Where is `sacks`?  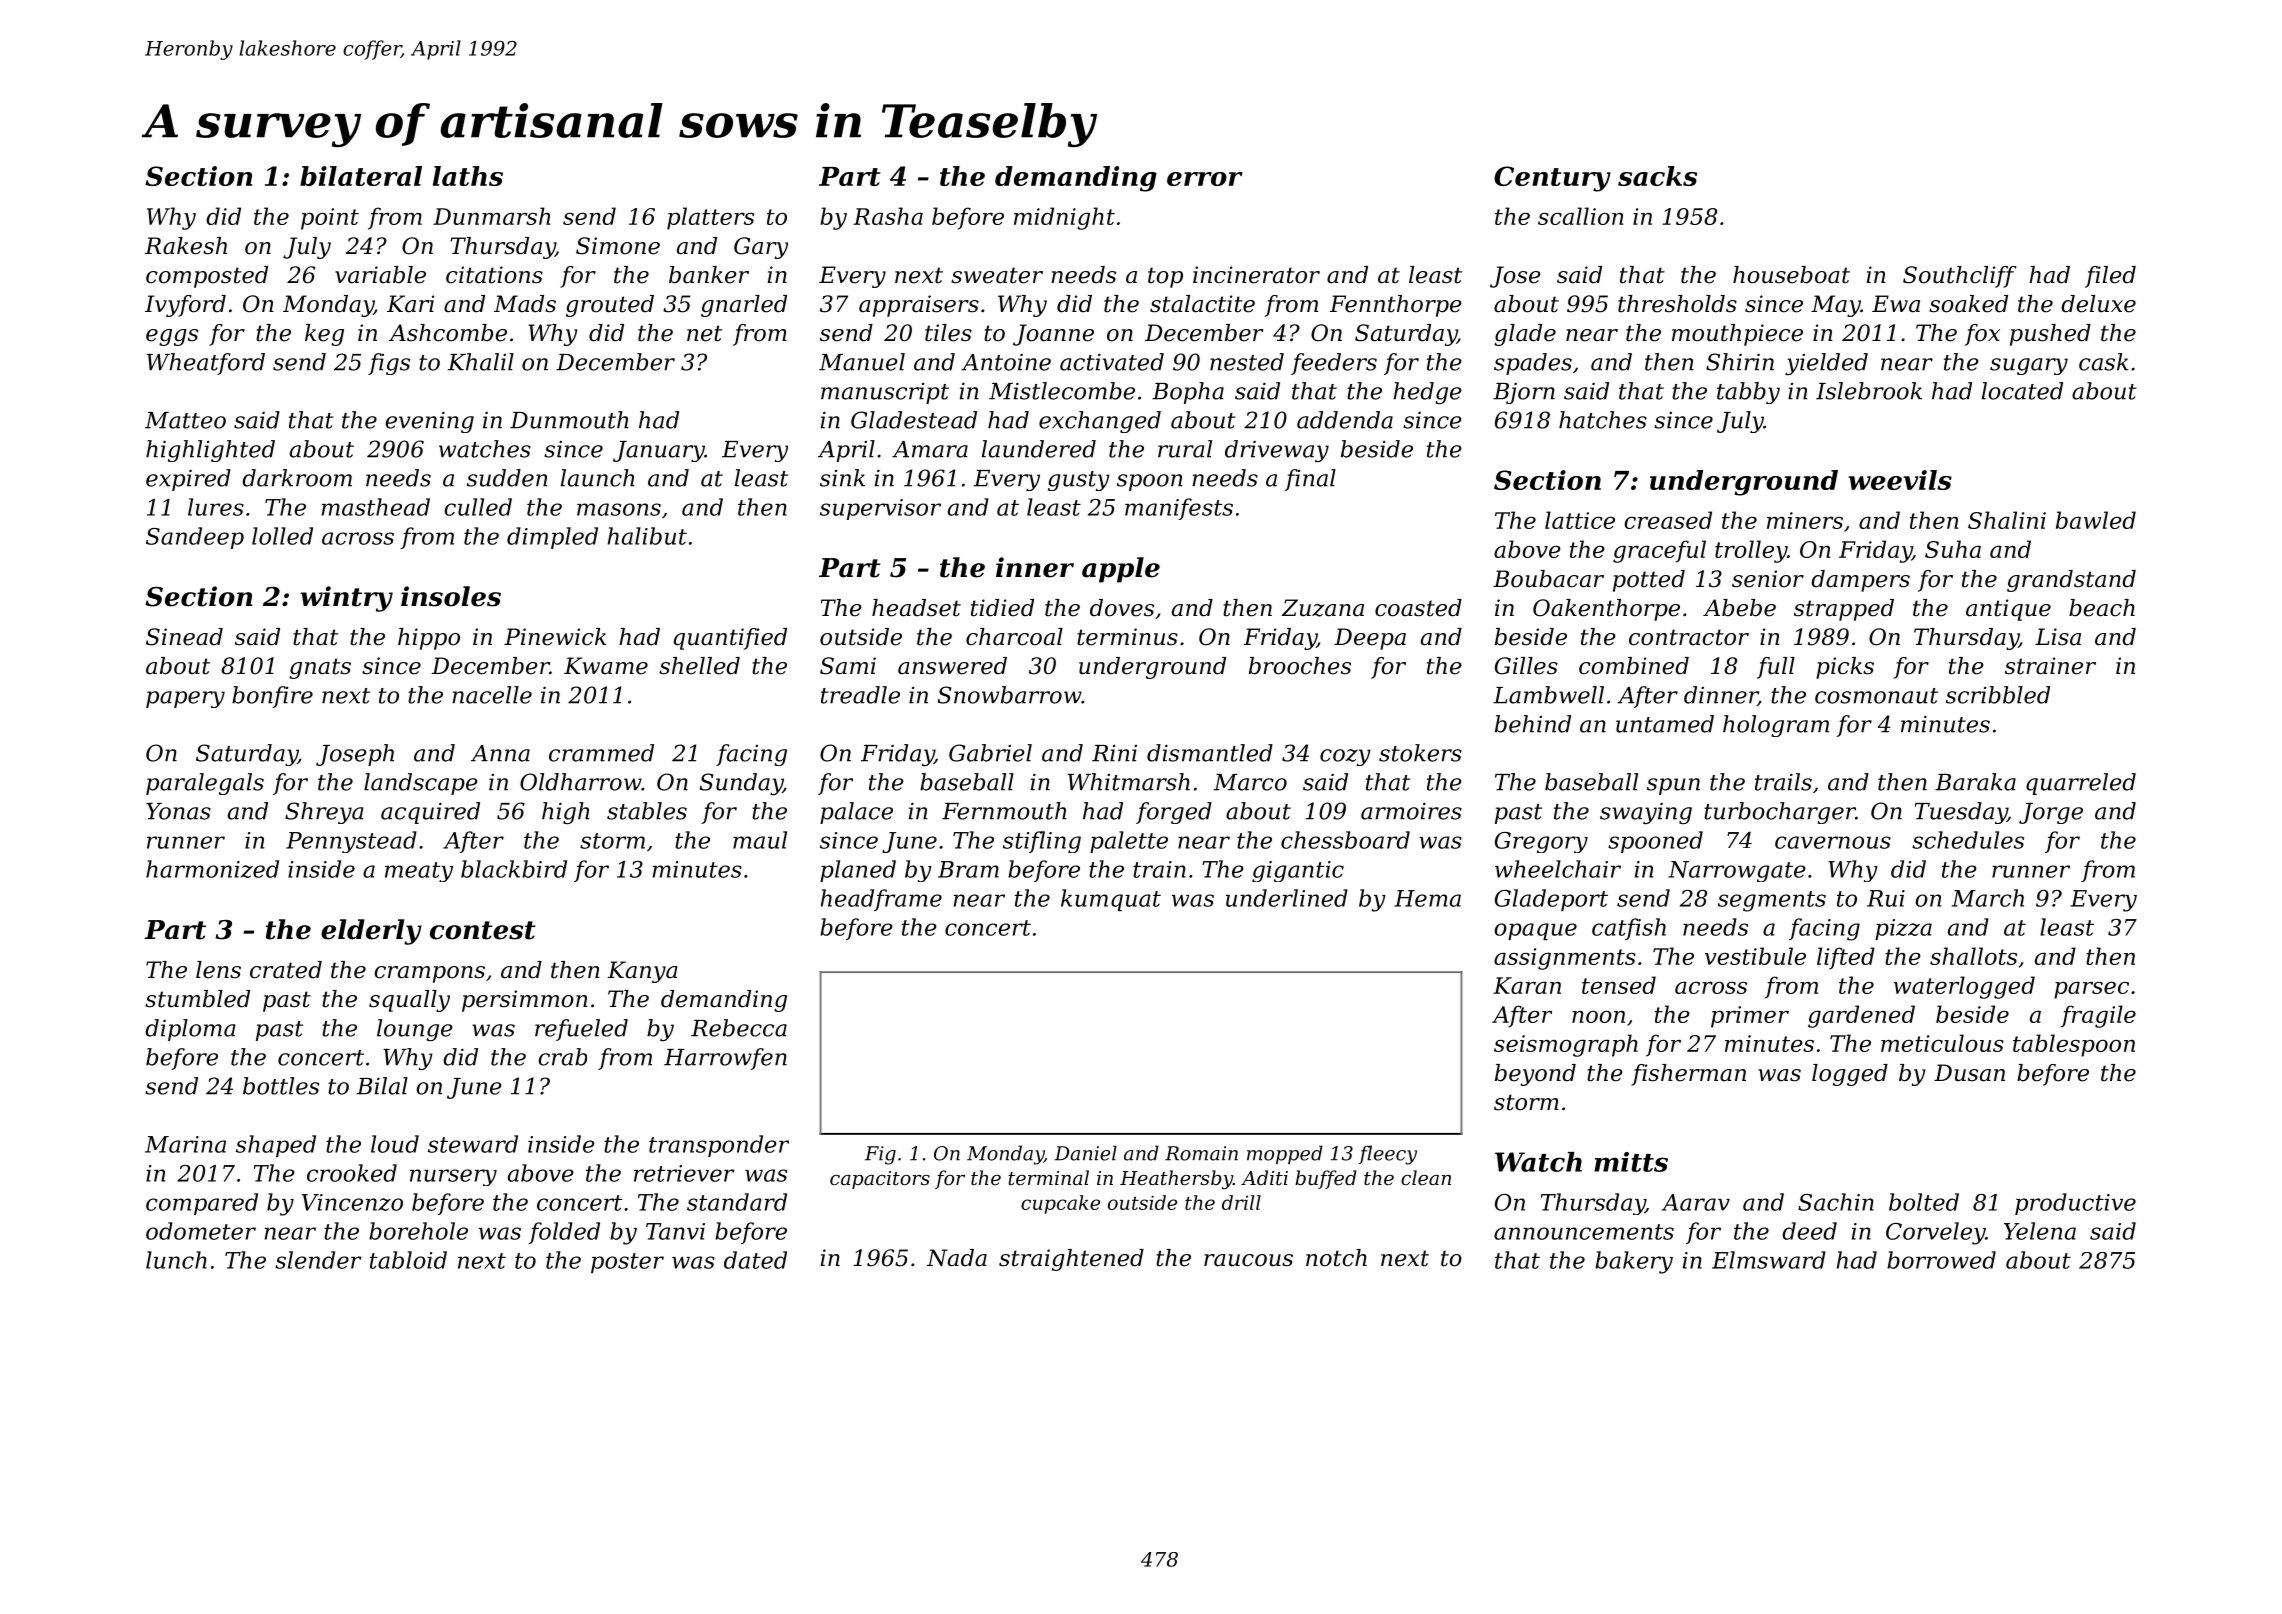 sacks is located at coordinates (1657, 176).
